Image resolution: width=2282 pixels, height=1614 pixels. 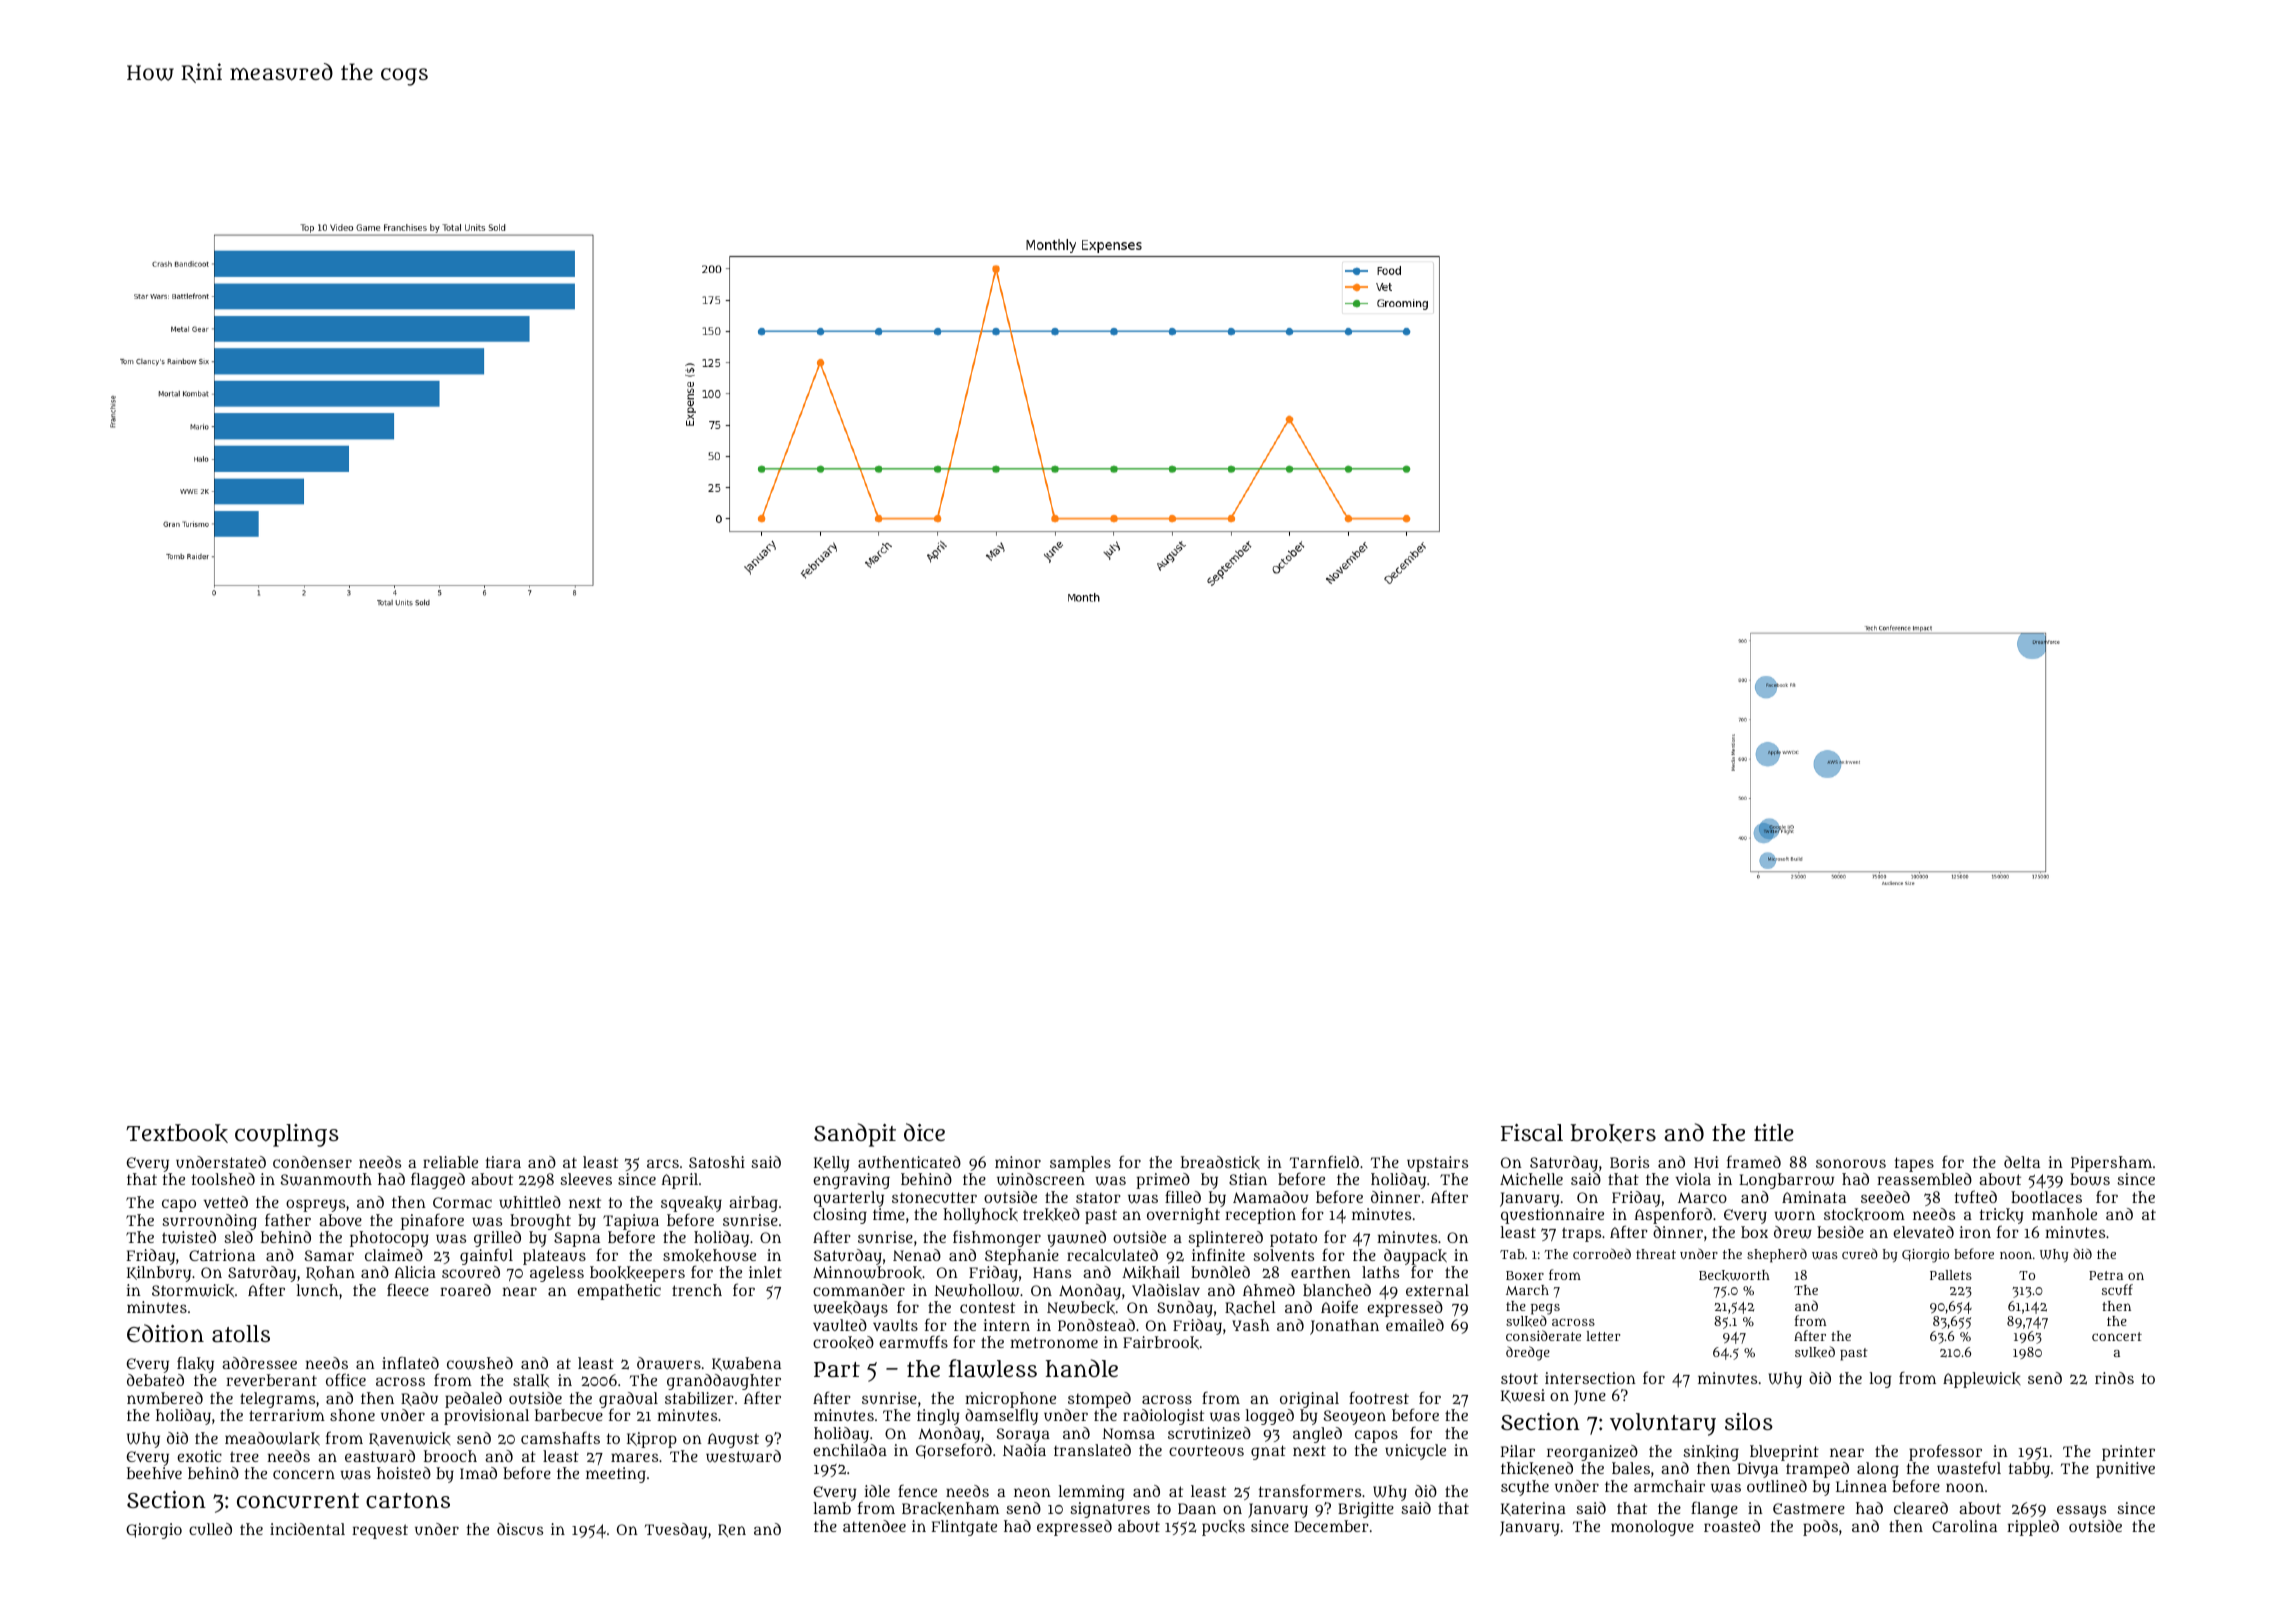 I want to click on terrarium, so click(x=287, y=1415).
